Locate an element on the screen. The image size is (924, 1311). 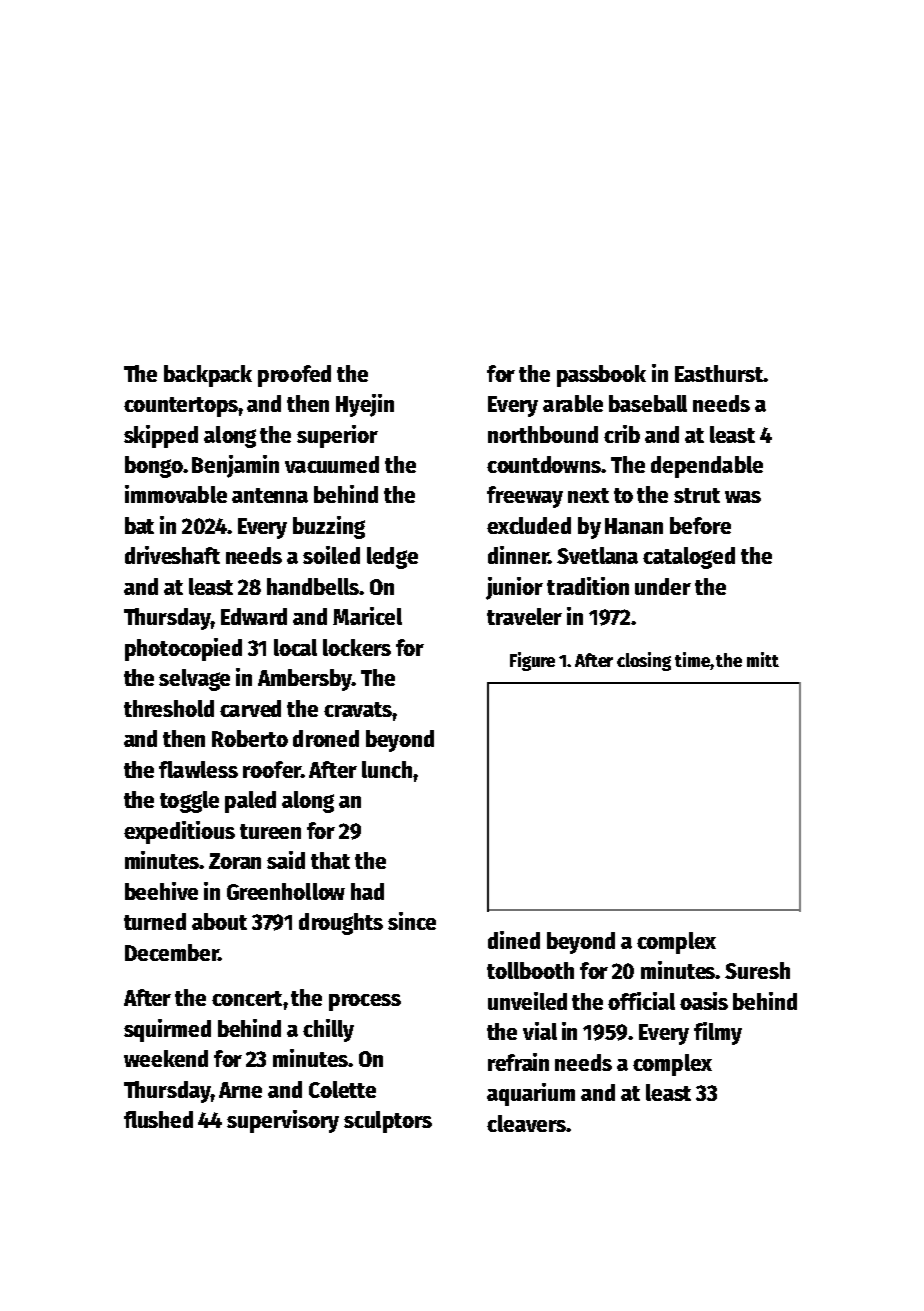
cravats is located at coordinates (358, 709).
